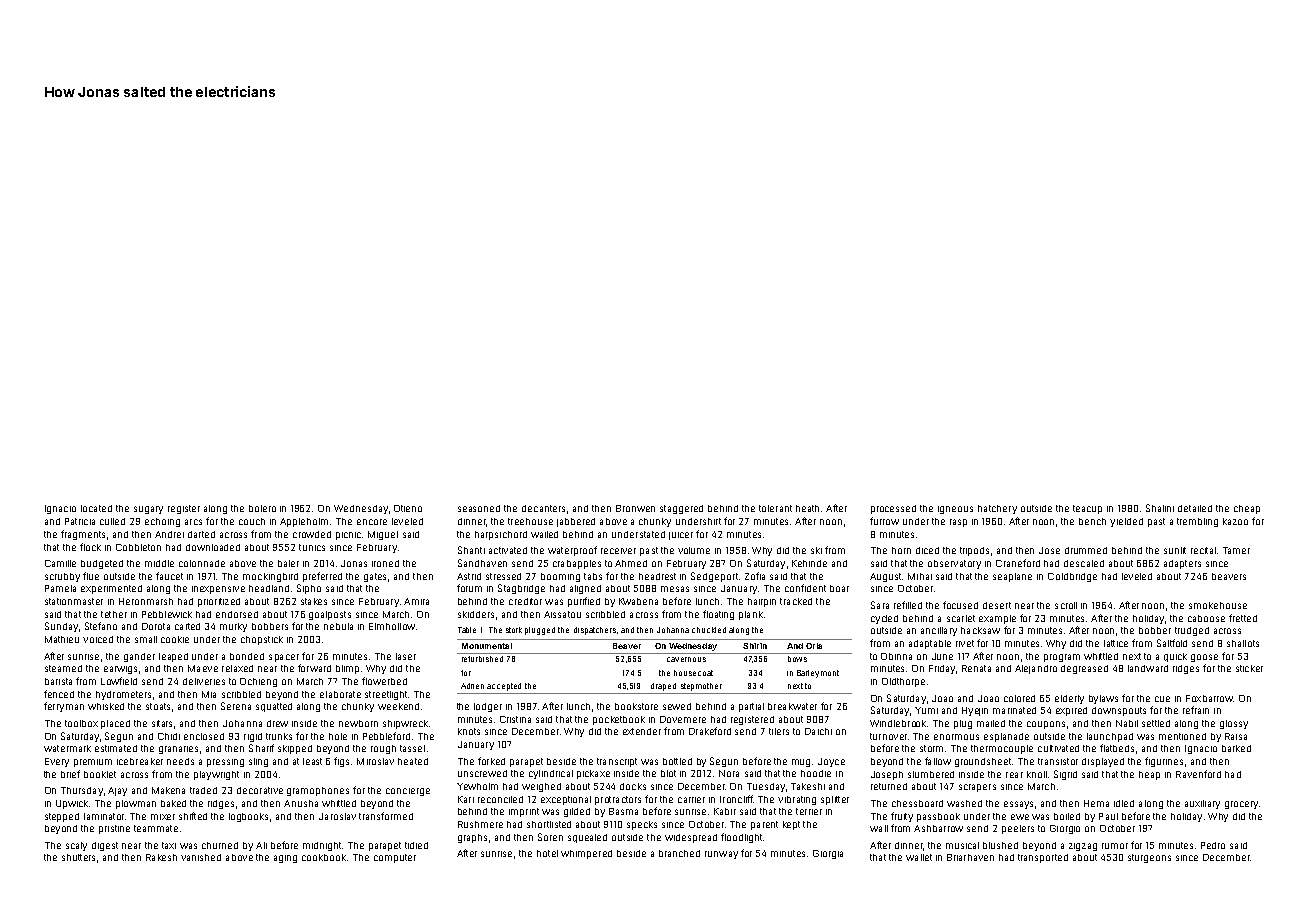 This screenshot has height=924, width=1308. Describe the element at coordinates (324, 857) in the screenshot. I see `cookbook` at that location.
